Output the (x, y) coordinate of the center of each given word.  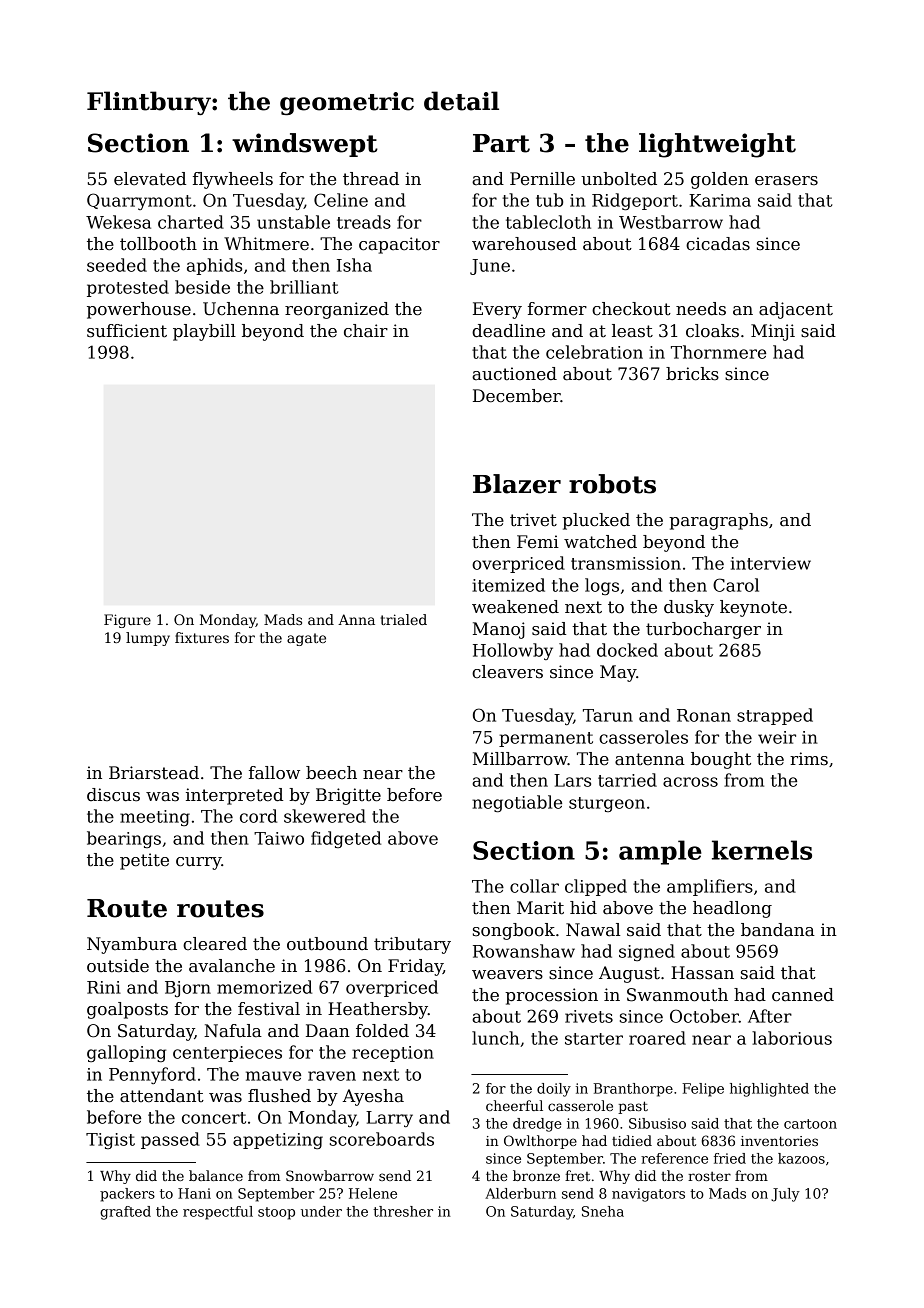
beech (331, 773)
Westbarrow (671, 222)
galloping (126, 1053)
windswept (305, 145)
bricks (692, 374)
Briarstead (154, 773)
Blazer (517, 484)
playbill (204, 332)
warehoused (524, 244)
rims (809, 759)
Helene (373, 1193)
